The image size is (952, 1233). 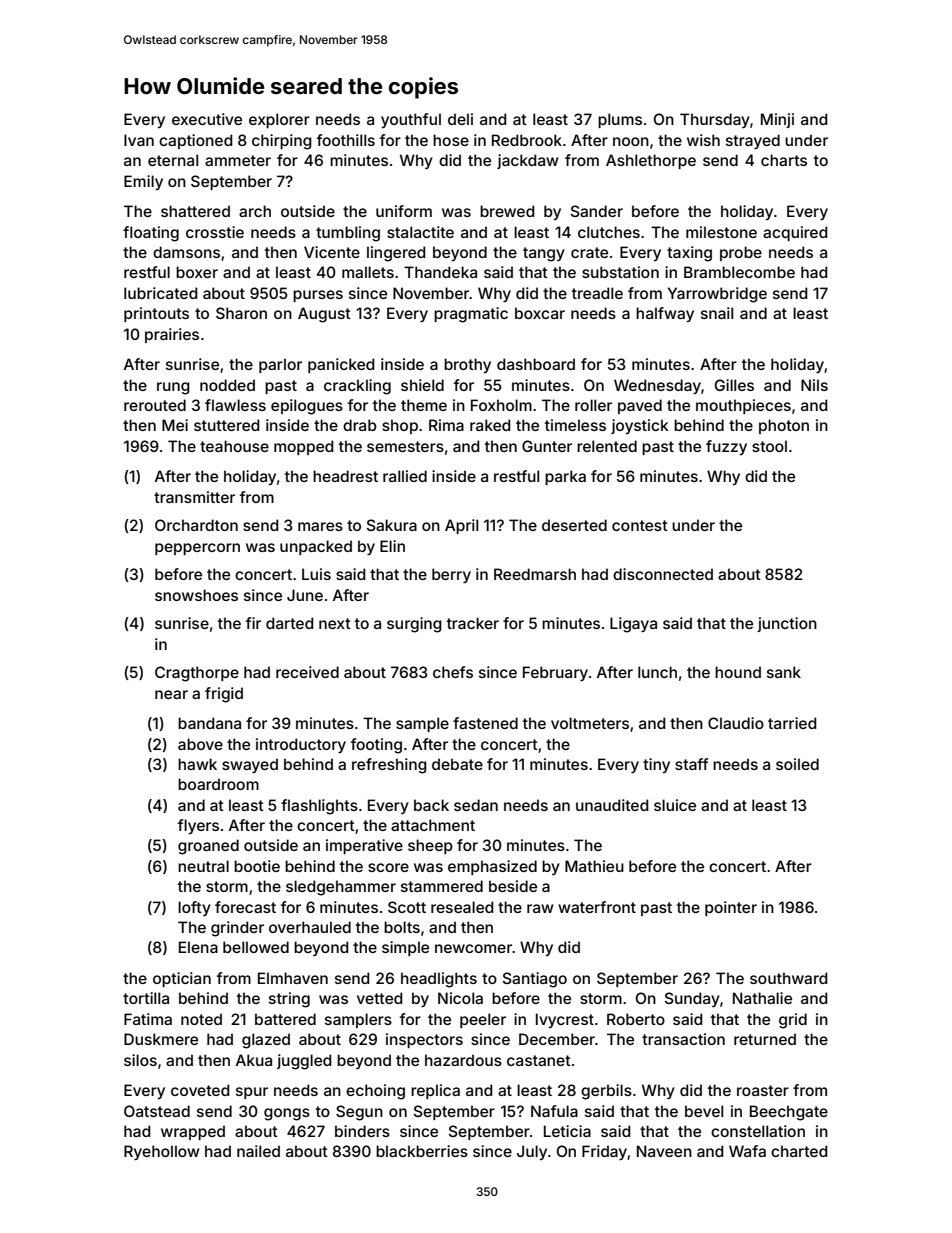 I want to click on replica, so click(x=435, y=1091).
